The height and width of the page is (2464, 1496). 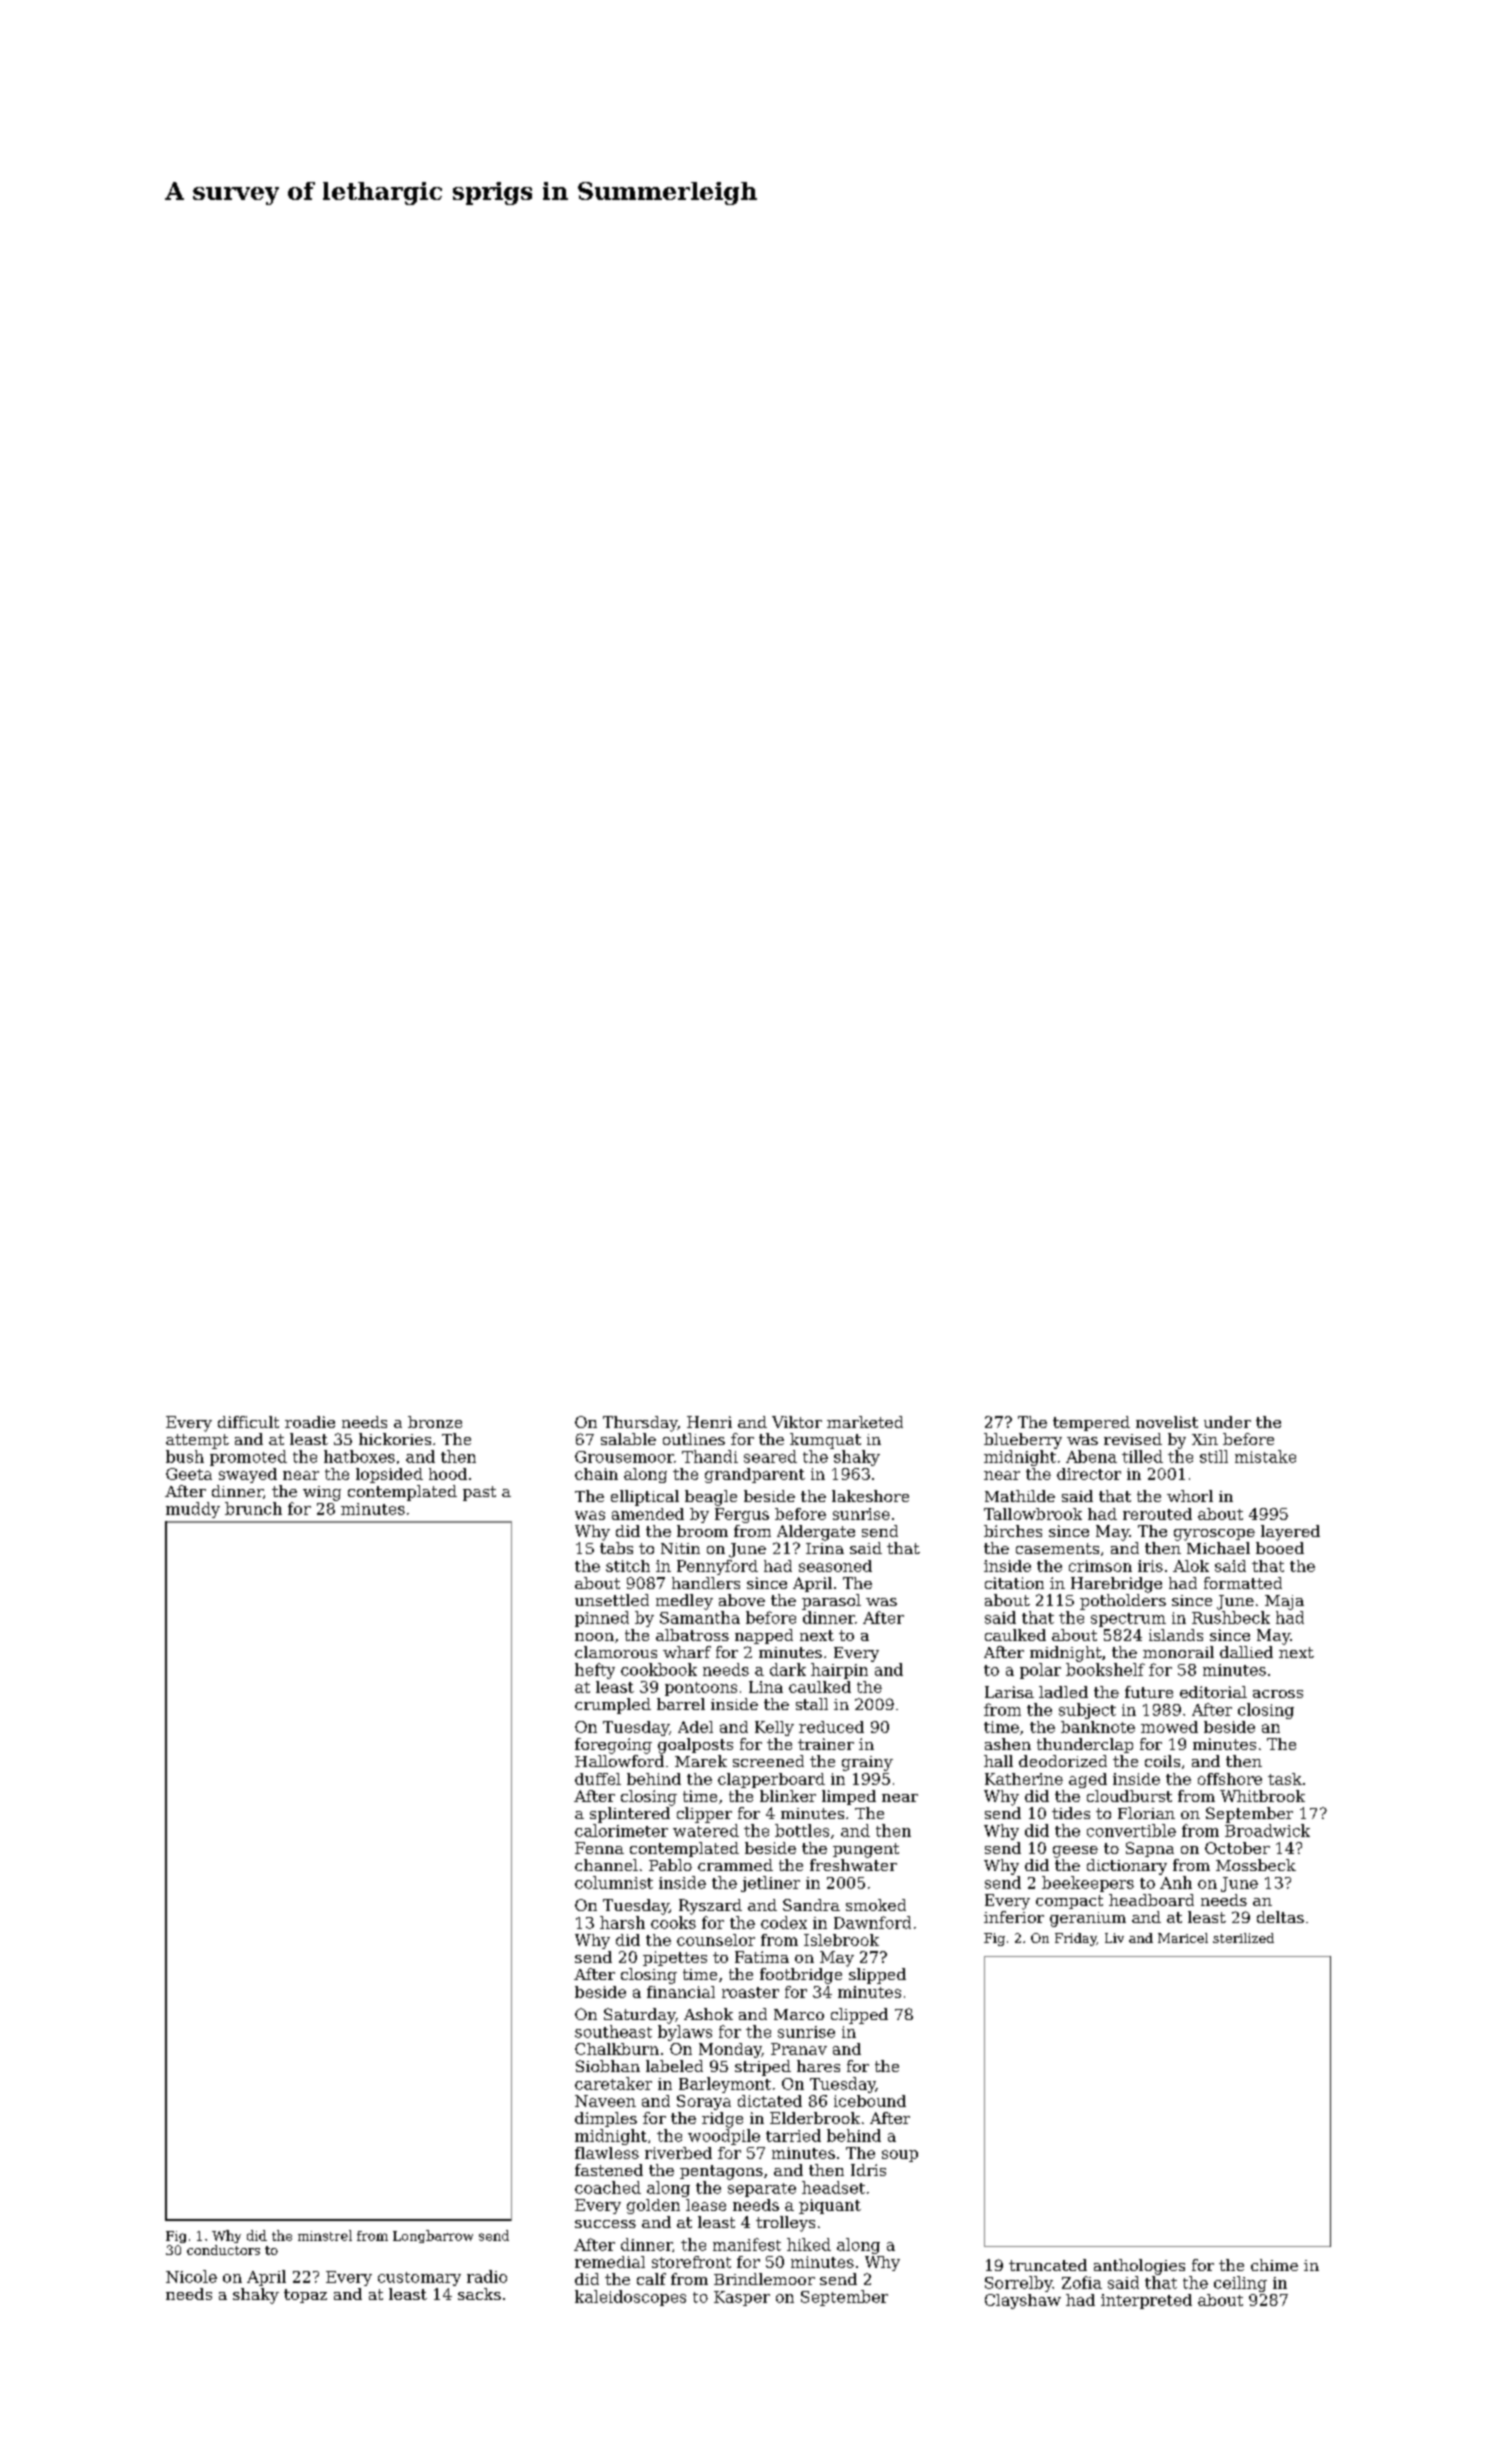 I want to click on Thursday, so click(x=640, y=1424).
